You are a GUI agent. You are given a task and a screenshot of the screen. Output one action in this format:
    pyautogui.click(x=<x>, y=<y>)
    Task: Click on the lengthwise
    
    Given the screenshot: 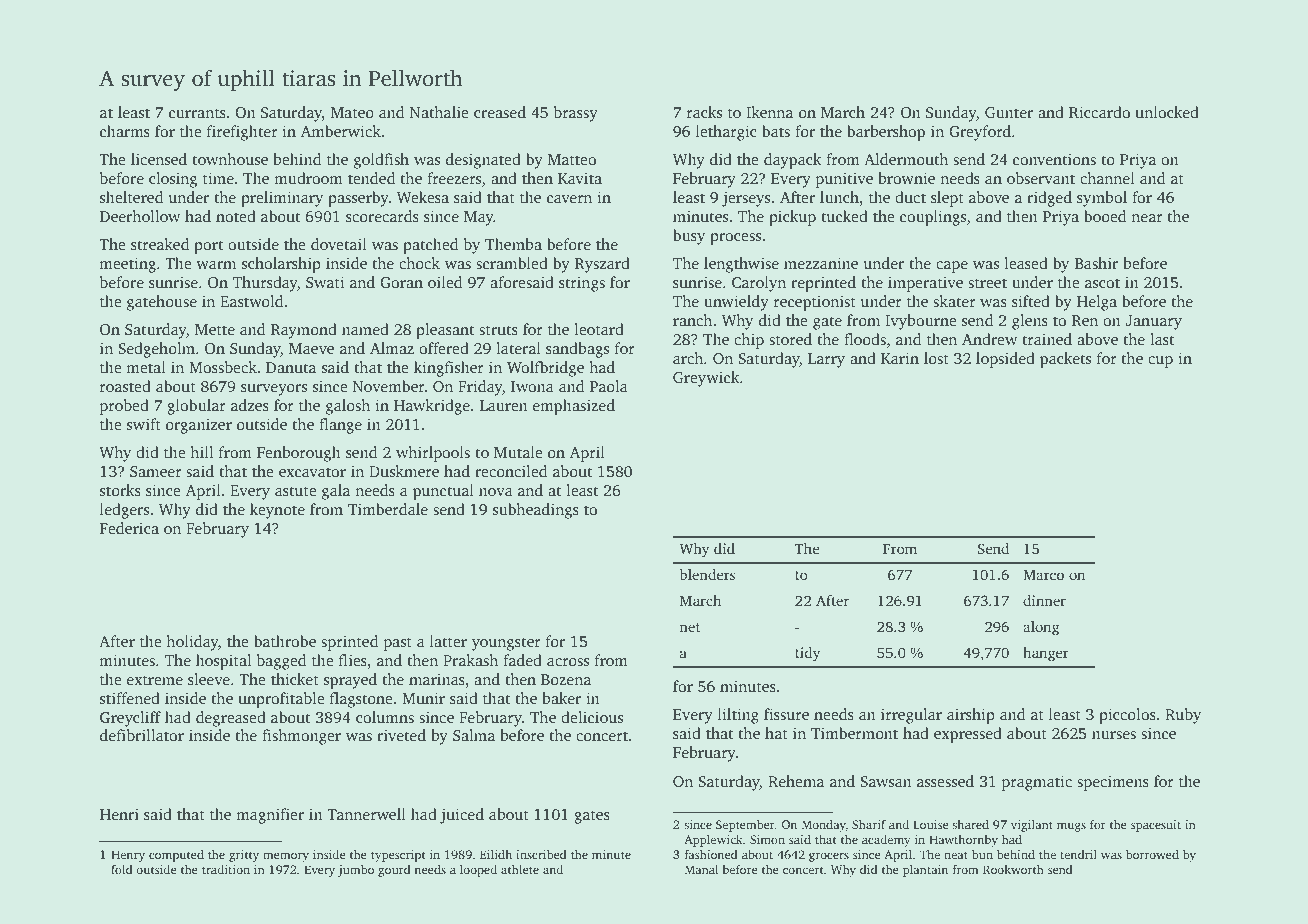 What is the action you would take?
    pyautogui.click(x=741, y=265)
